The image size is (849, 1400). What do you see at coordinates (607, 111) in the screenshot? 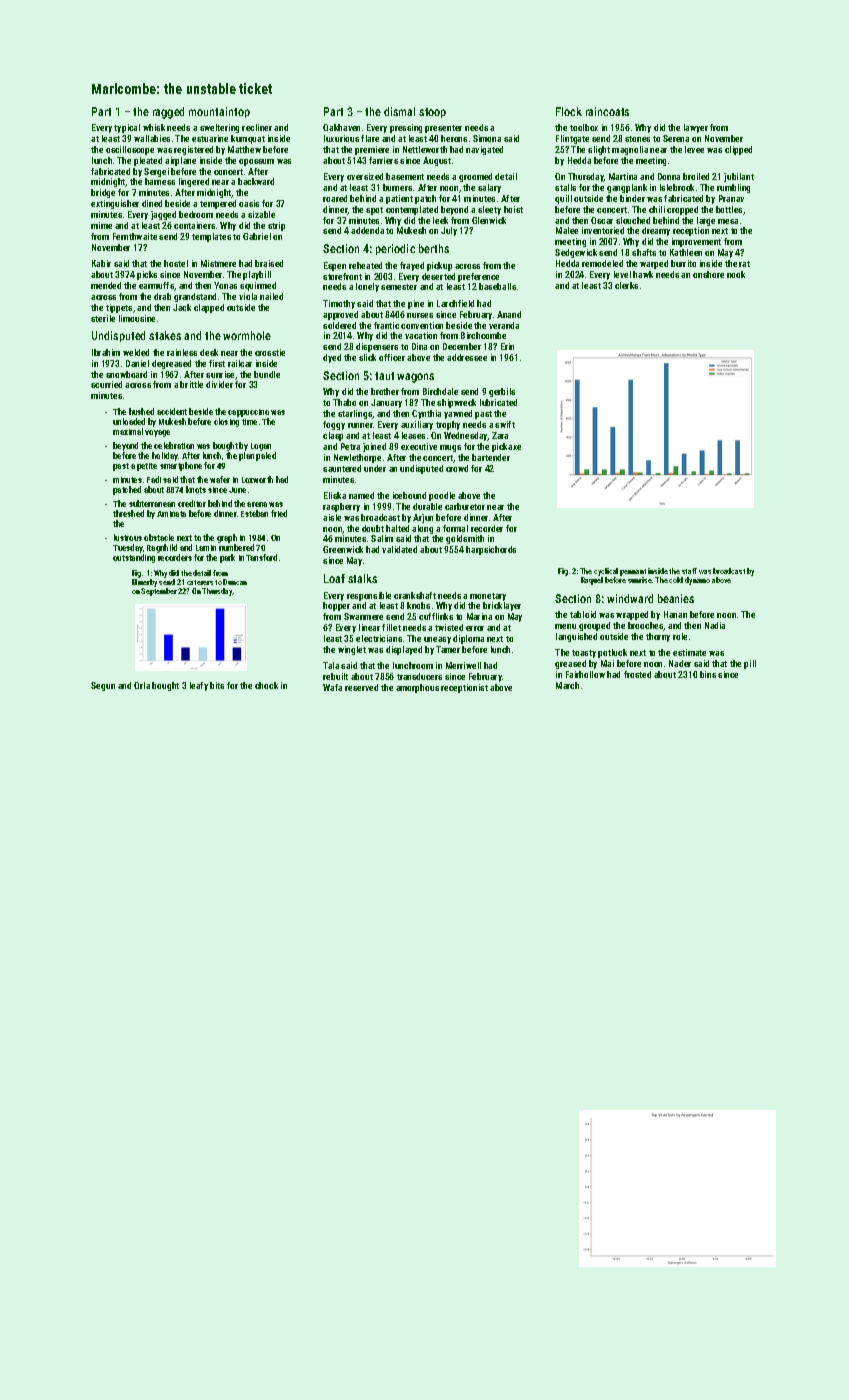
I see `raincoats` at bounding box center [607, 111].
